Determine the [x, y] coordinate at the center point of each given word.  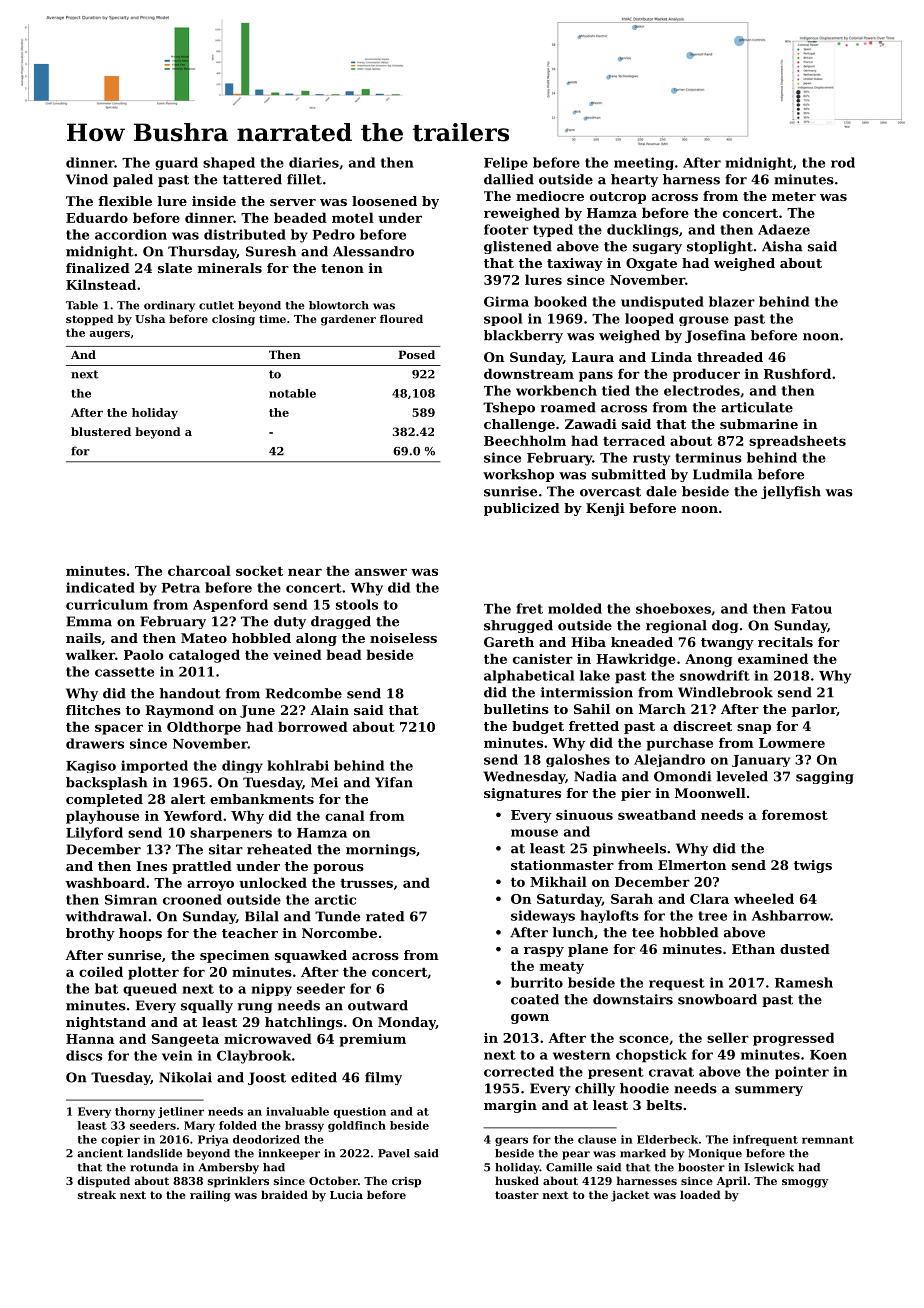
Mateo [204, 638]
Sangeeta [185, 1040]
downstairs [633, 999]
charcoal [199, 570]
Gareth [509, 642]
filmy [383, 1078]
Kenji [605, 509]
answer [381, 572]
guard [176, 163]
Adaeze [784, 229]
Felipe [506, 163]
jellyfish [791, 492]
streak [97, 1194]
